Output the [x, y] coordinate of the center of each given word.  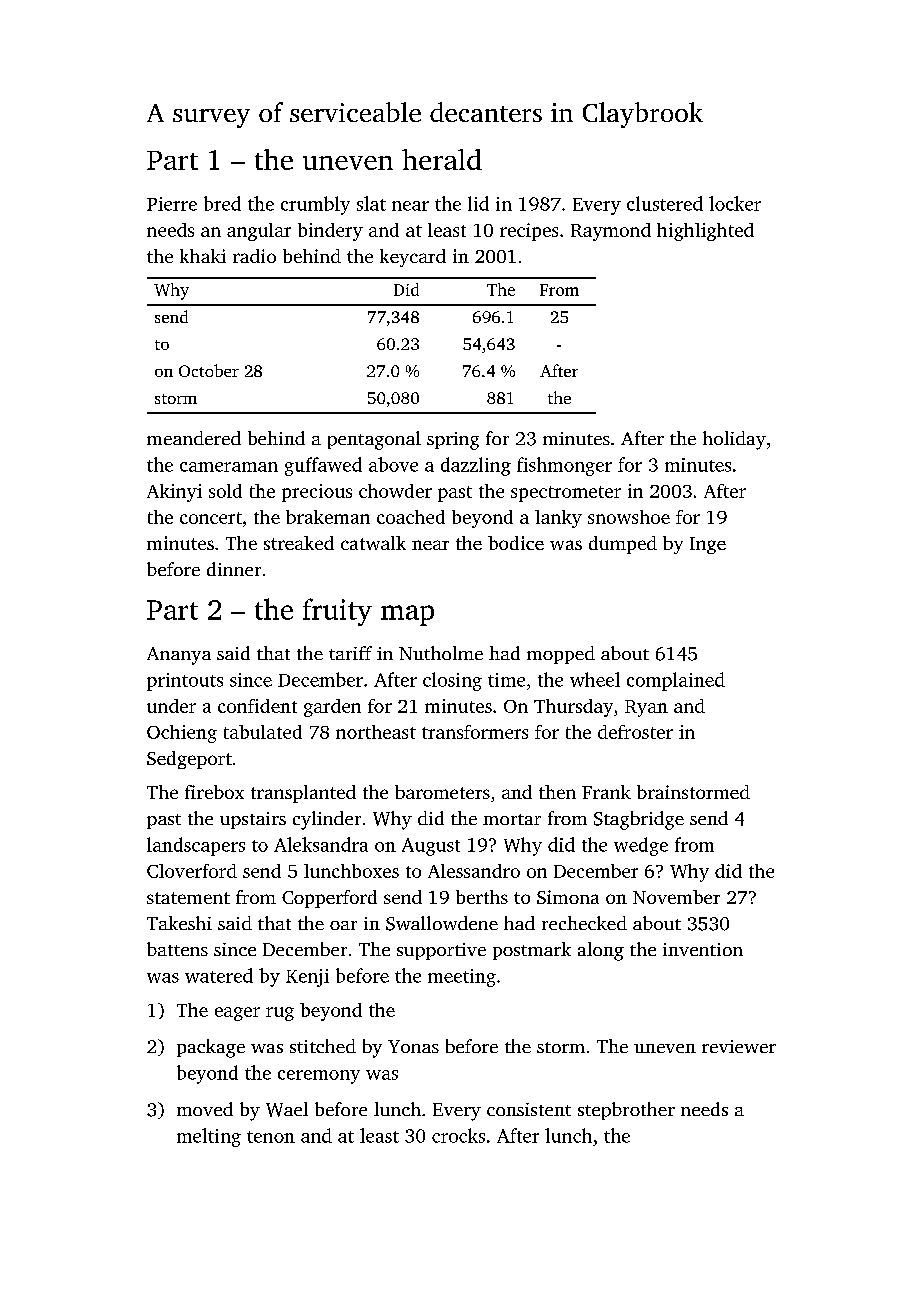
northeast [376, 732]
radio [254, 256]
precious [317, 493]
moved [205, 1109]
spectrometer [566, 494]
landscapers [196, 846]
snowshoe [629, 517]
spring [453, 441]
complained [676, 681]
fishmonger [564, 466]
